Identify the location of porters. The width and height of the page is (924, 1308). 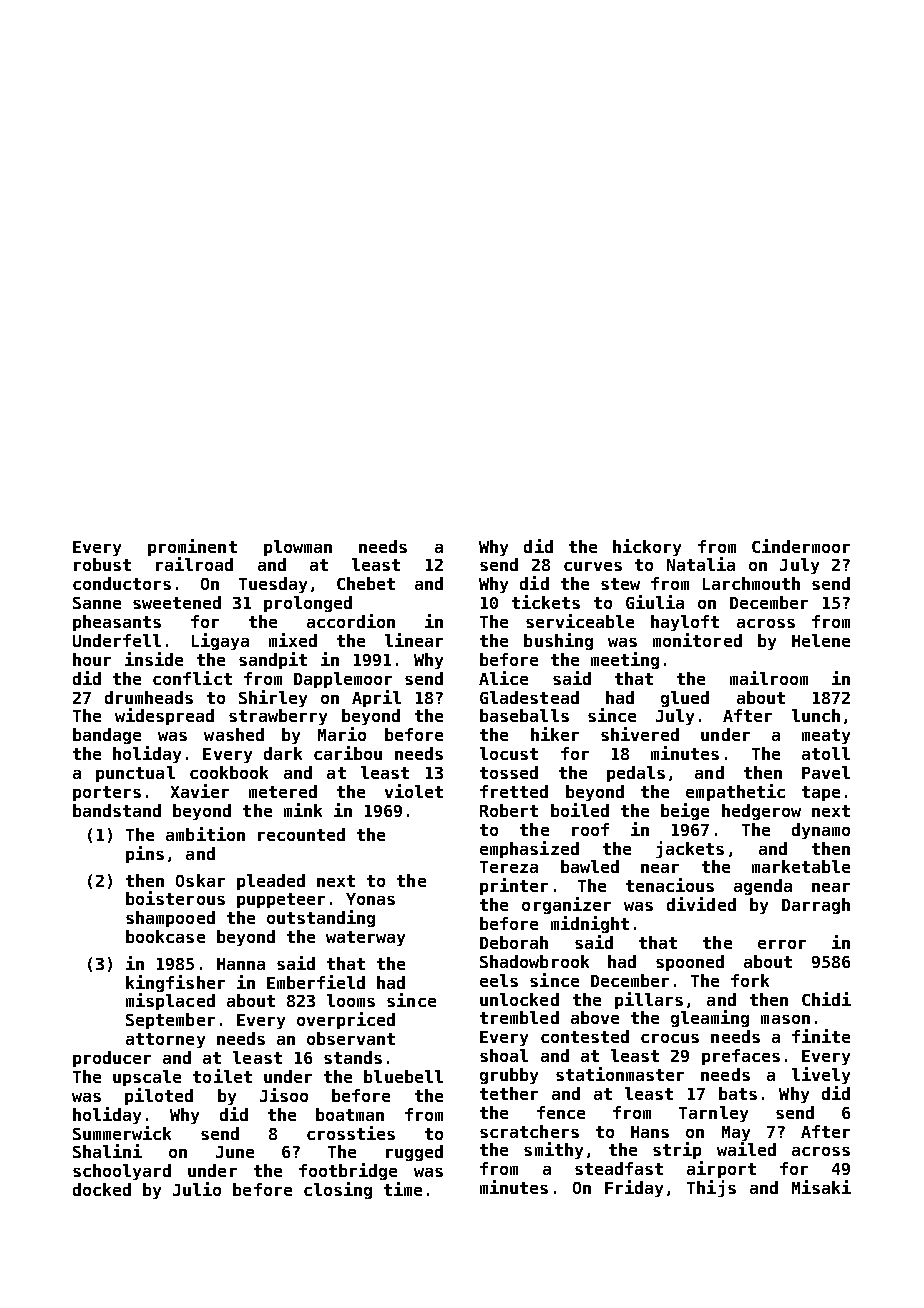
(107, 793).
